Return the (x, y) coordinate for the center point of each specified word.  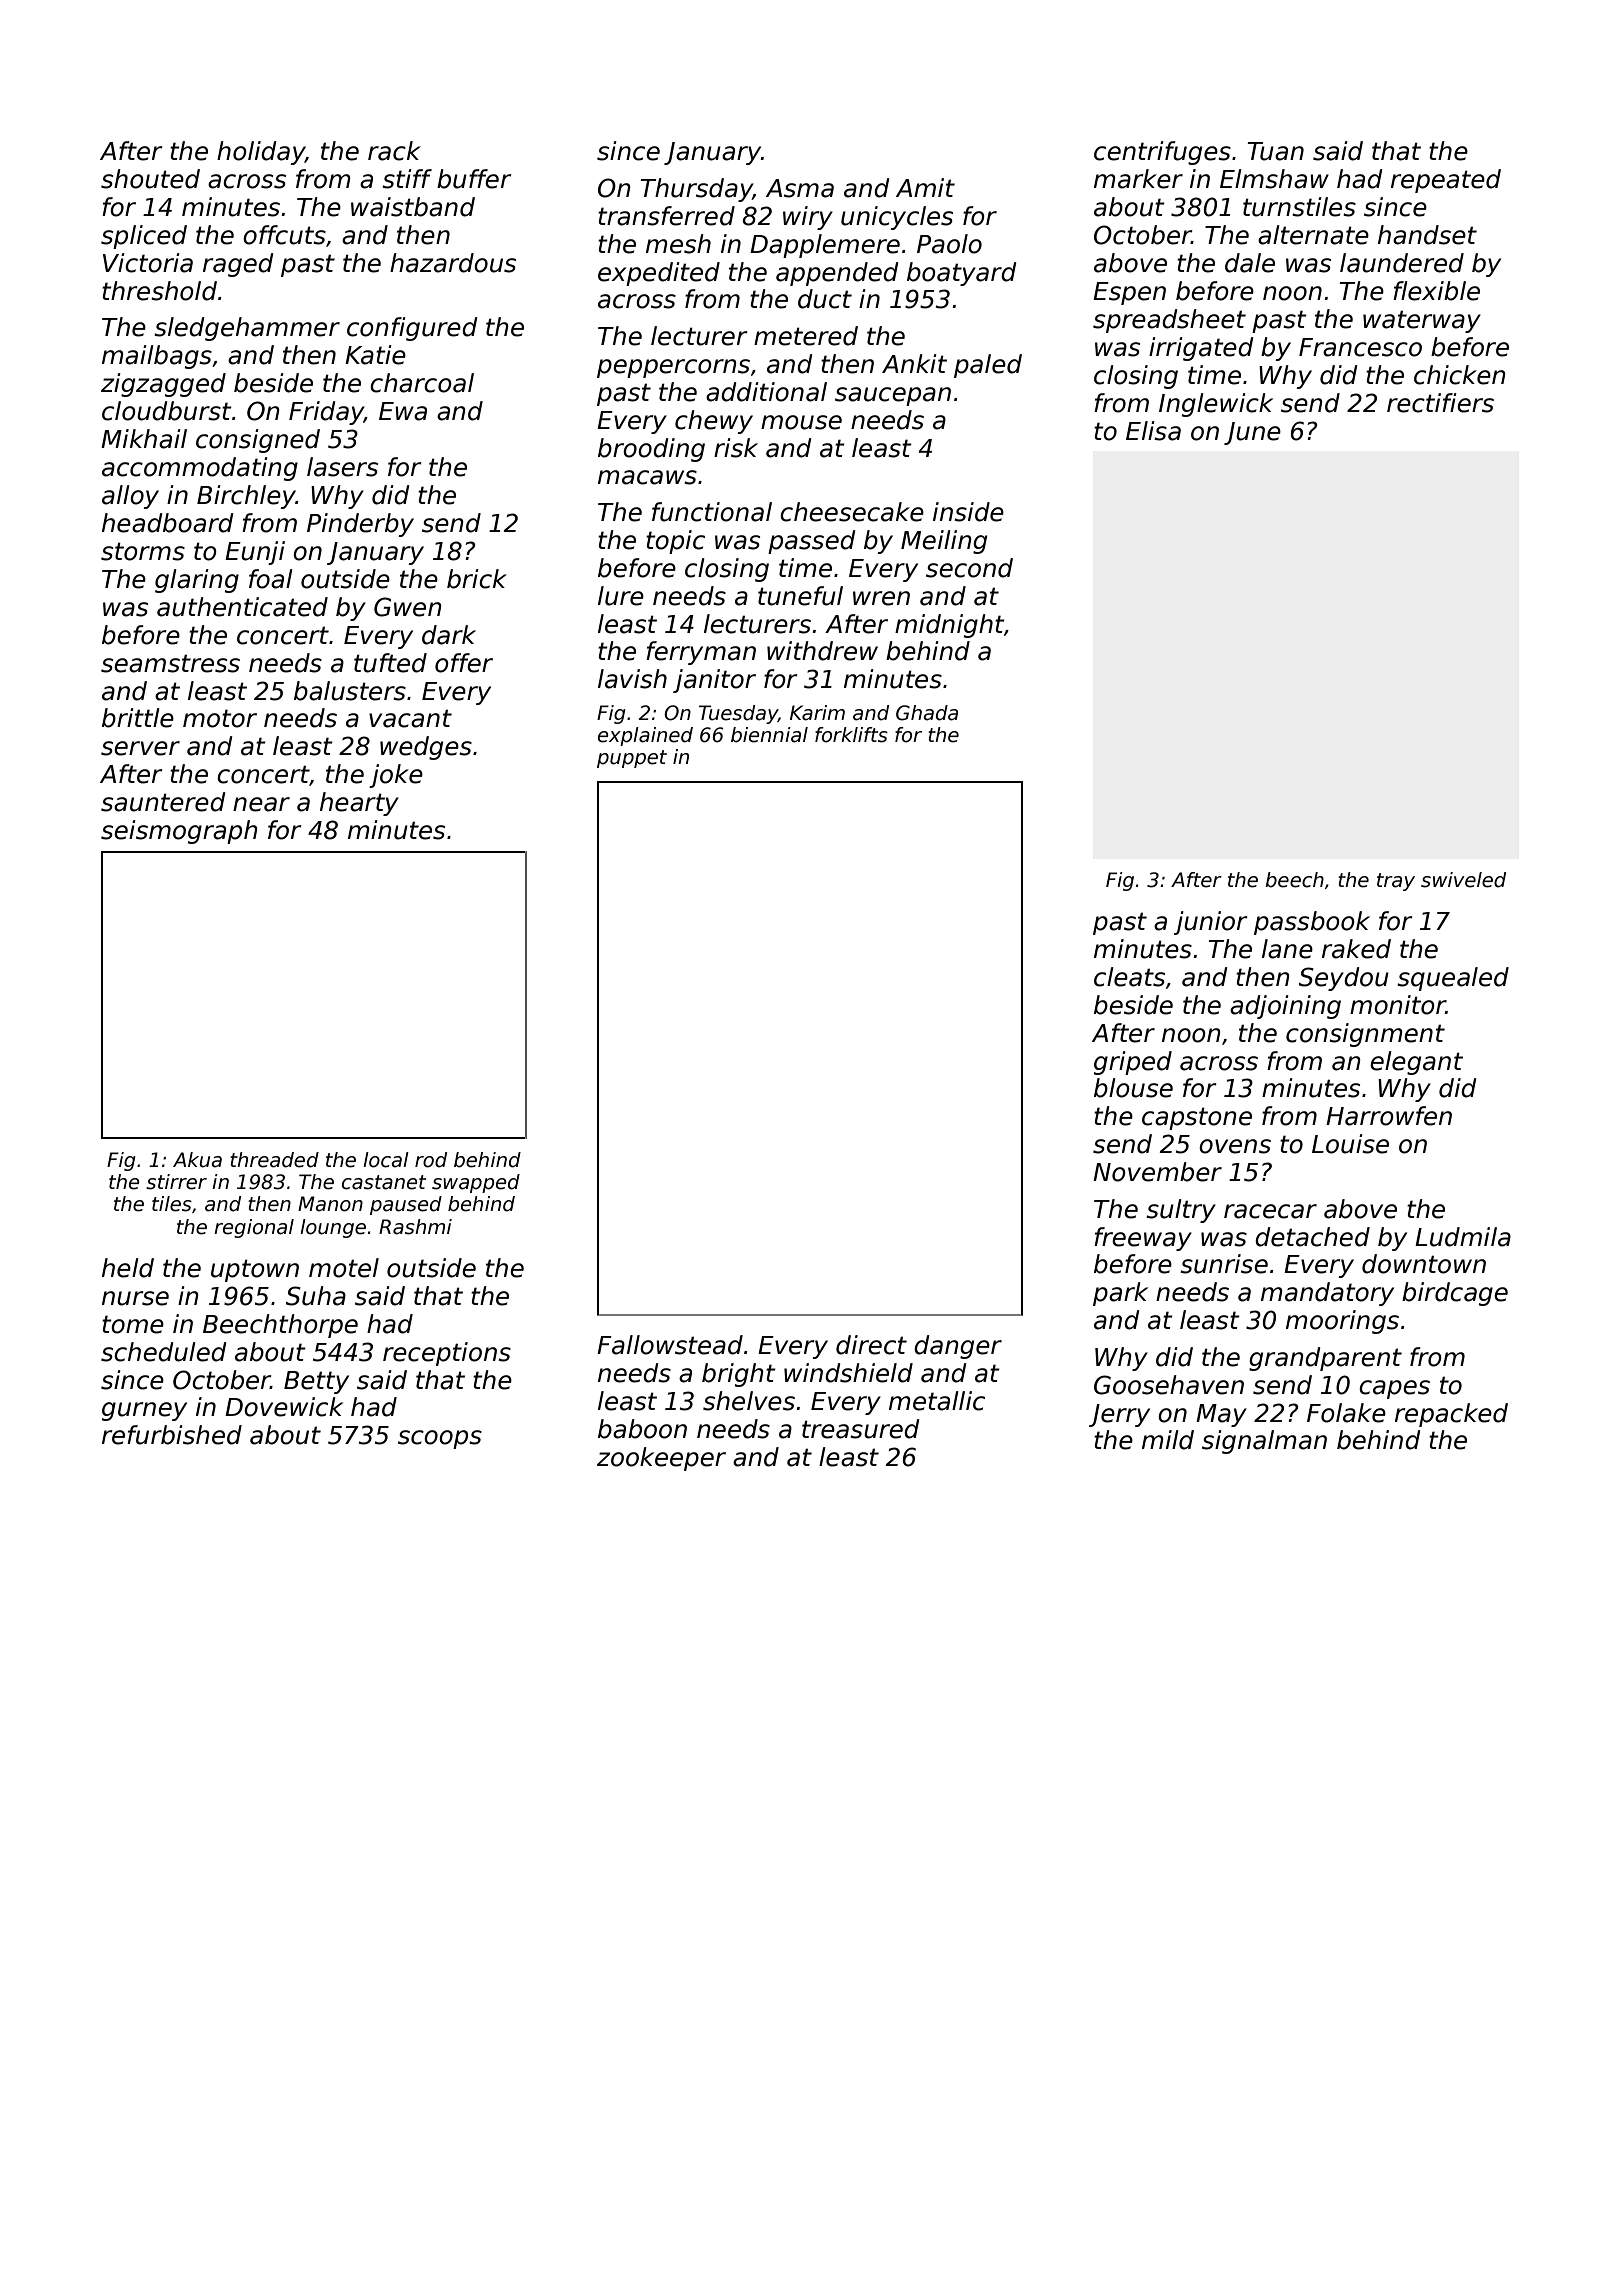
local (386, 1160)
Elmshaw (1274, 179)
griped (1133, 1063)
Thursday (696, 190)
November (1157, 1172)
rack (394, 151)
